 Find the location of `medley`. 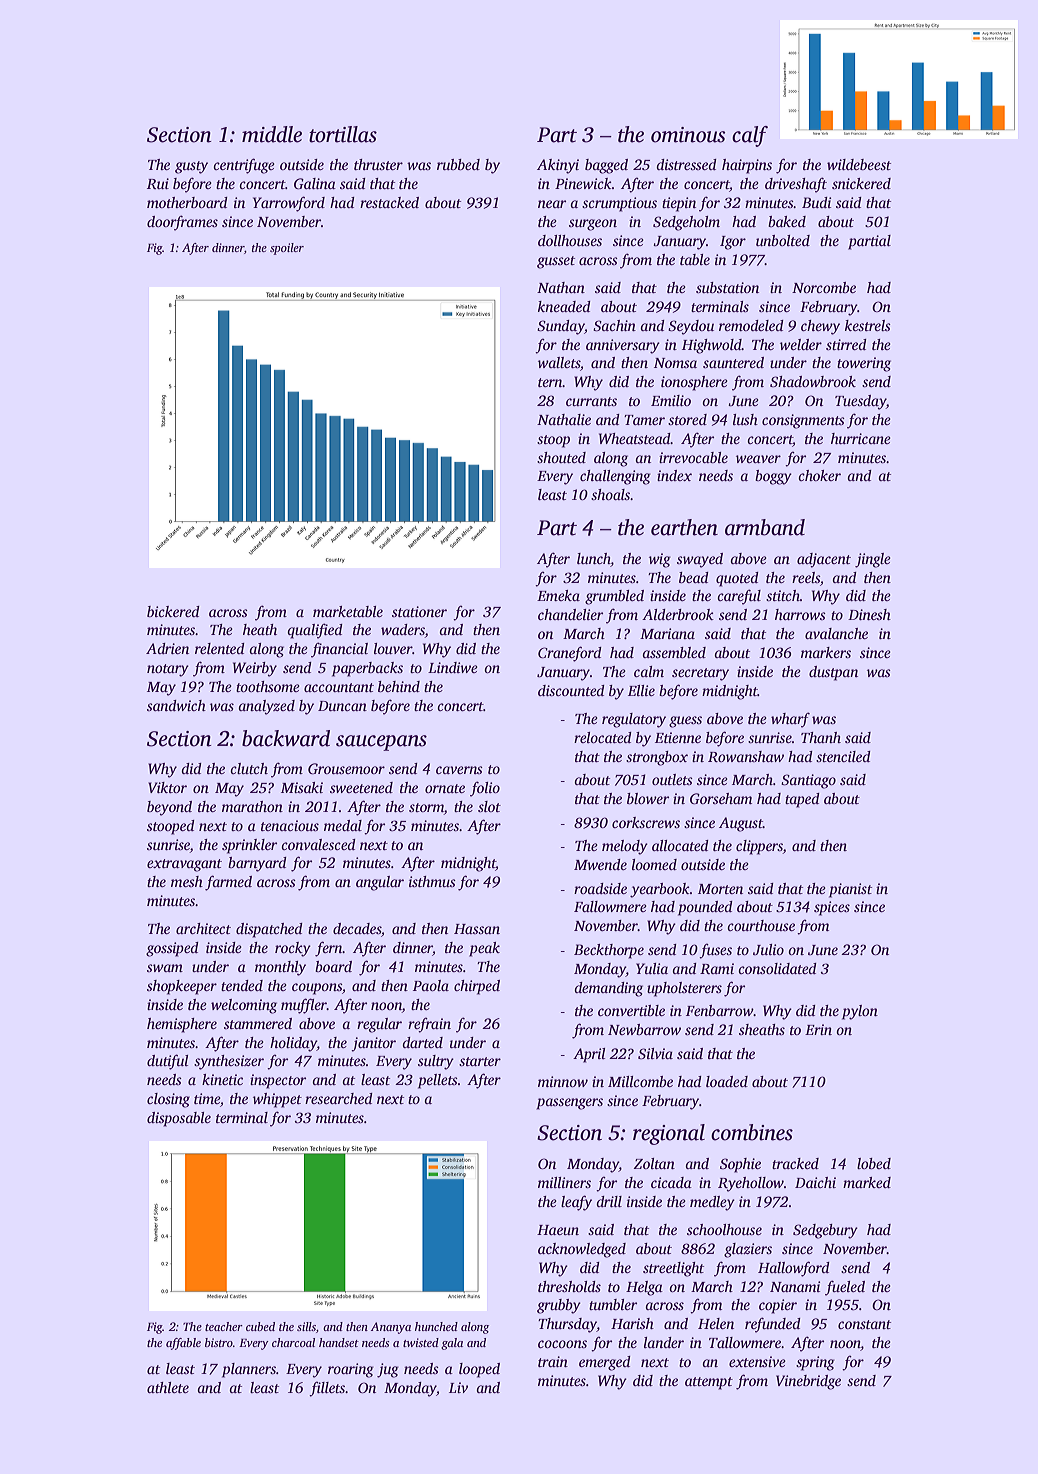

medley is located at coordinates (712, 1203).
